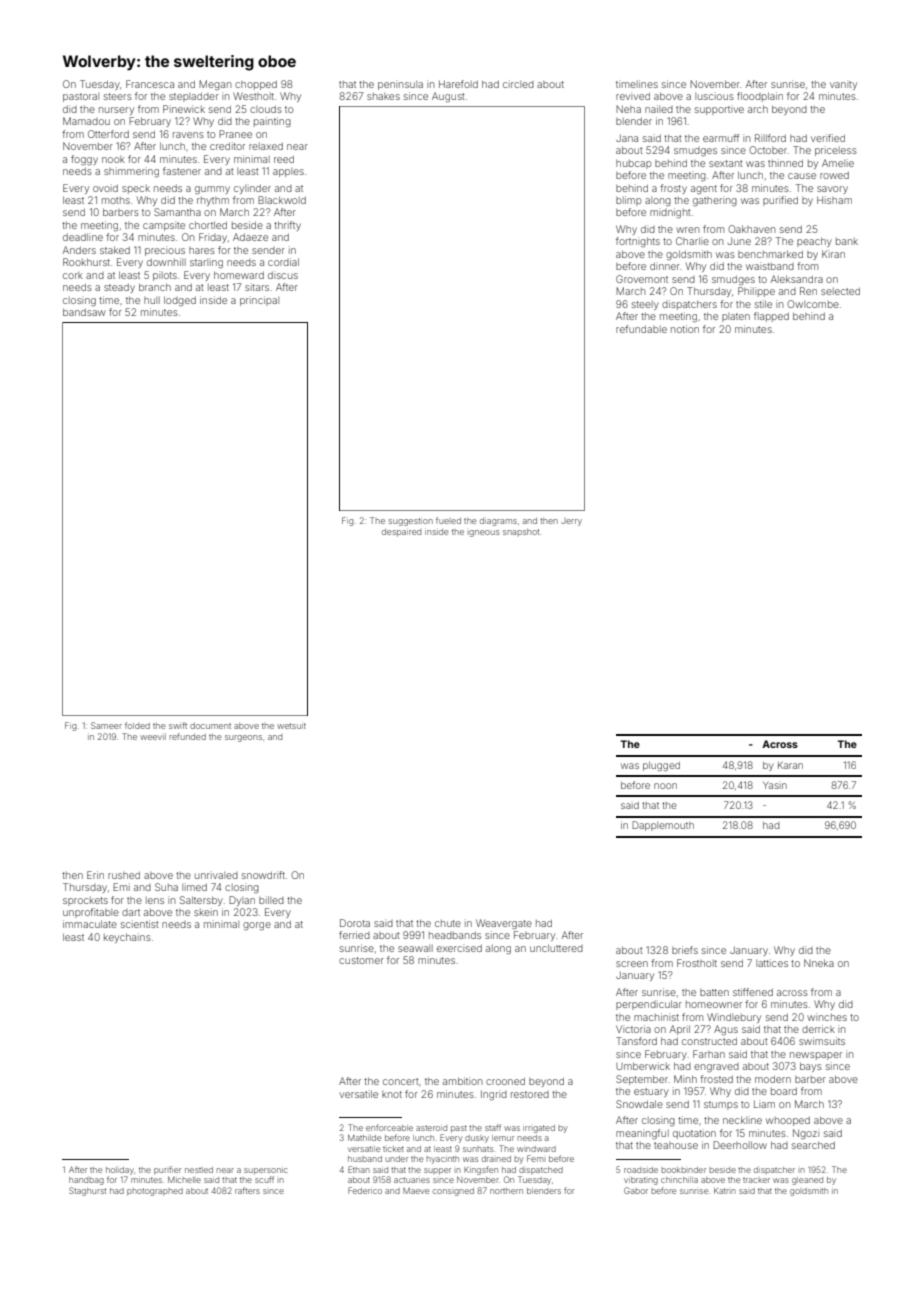 Image resolution: width=924 pixels, height=1308 pixels. What do you see at coordinates (188, 736) in the page?
I see `refunded` at bounding box center [188, 736].
